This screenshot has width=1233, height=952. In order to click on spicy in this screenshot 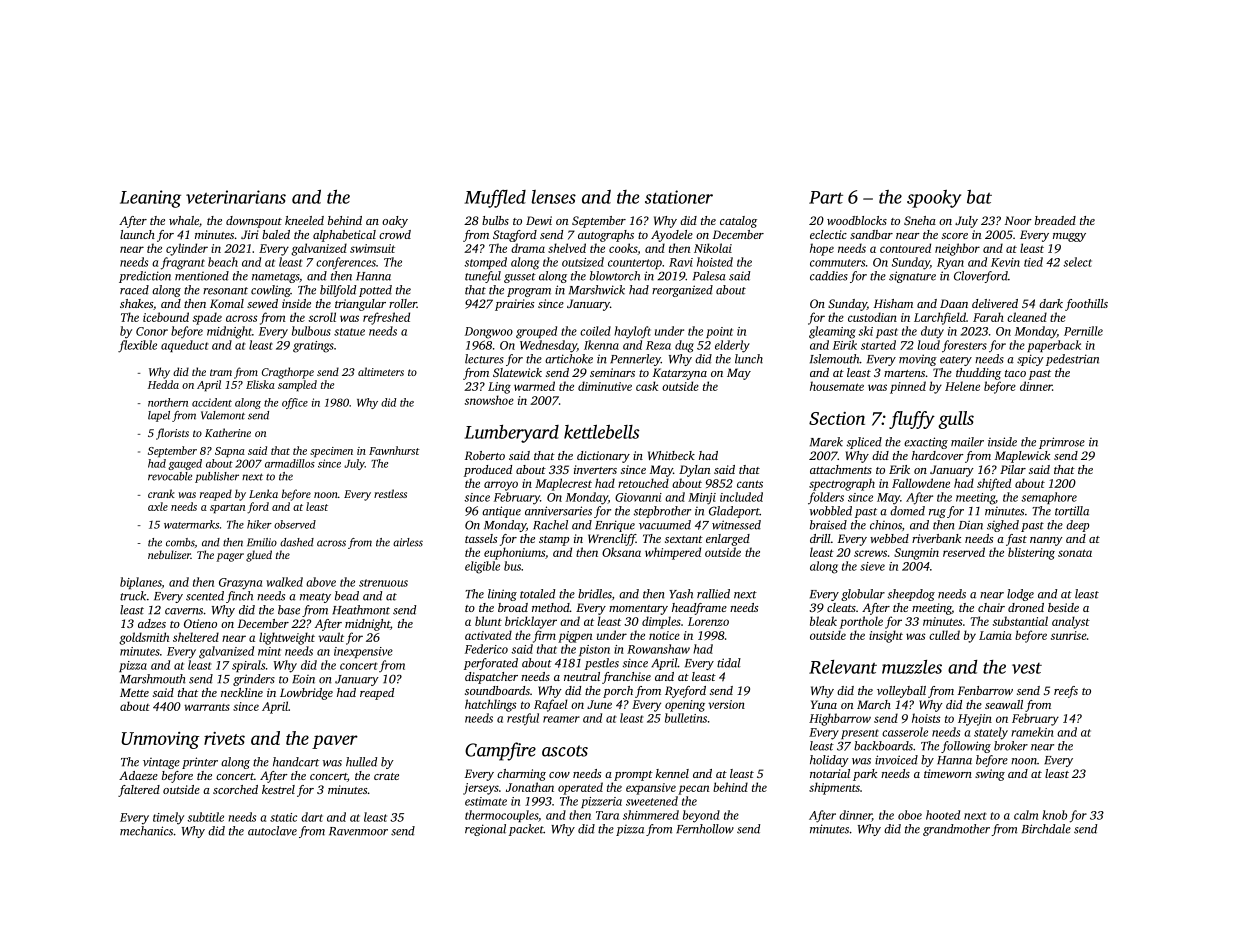, I will do `click(1030, 360)`.
